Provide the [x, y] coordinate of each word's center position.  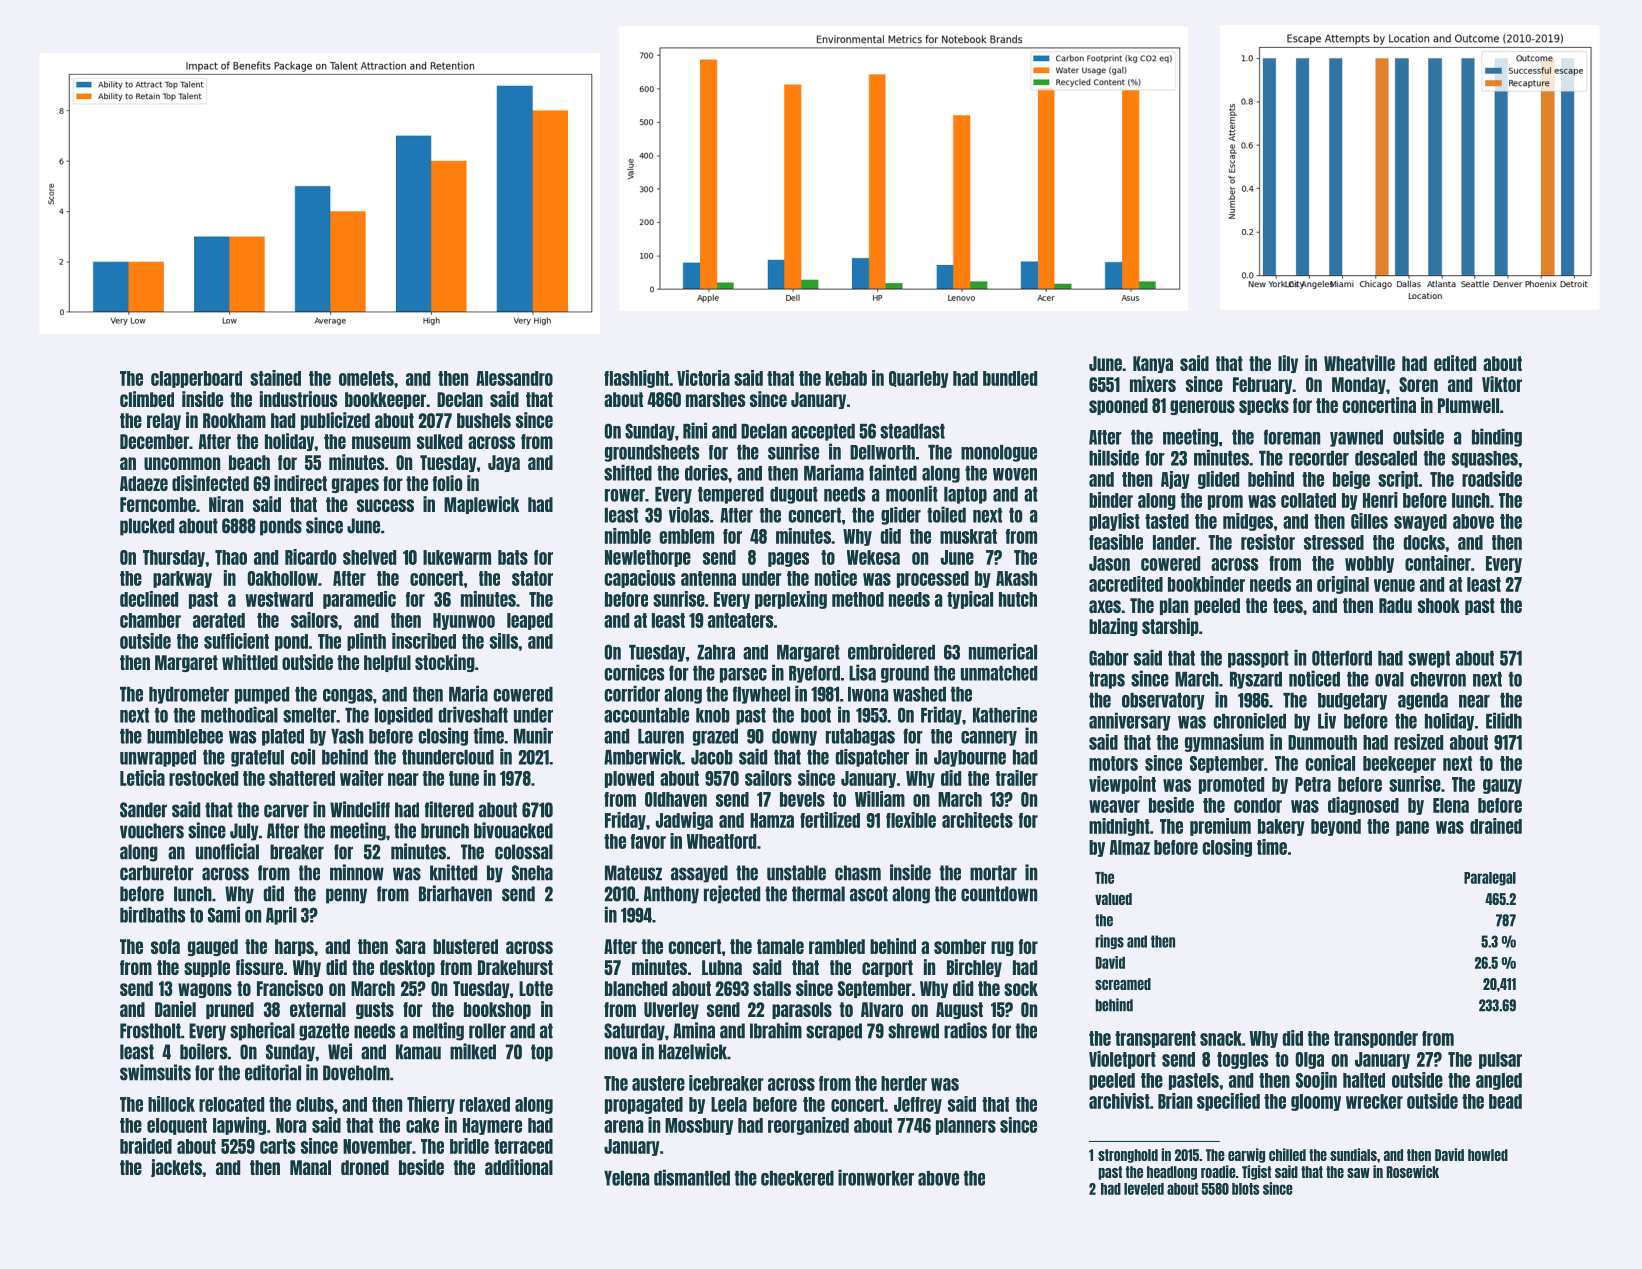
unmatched [999, 673]
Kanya [1153, 364]
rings [1109, 941]
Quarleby [919, 379]
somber [960, 946]
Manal [310, 1167]
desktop [407, 968]
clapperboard [196, 379]
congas [348, 696]
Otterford [1342, 658]
